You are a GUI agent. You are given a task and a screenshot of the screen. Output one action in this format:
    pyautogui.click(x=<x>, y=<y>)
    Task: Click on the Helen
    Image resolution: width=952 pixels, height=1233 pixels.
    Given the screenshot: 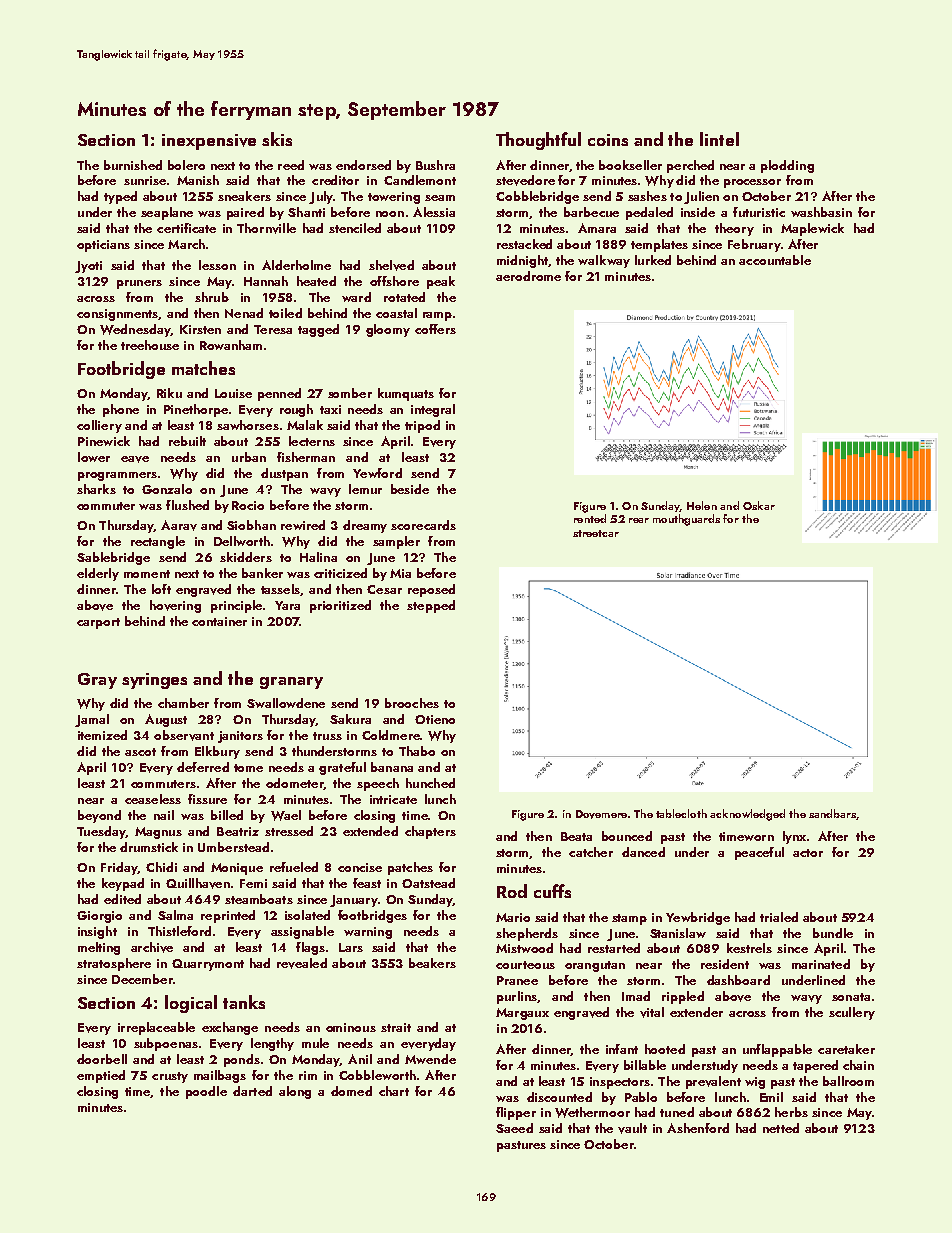 What is the action you would take?
    pyautogui.click(x=702, y=505)
